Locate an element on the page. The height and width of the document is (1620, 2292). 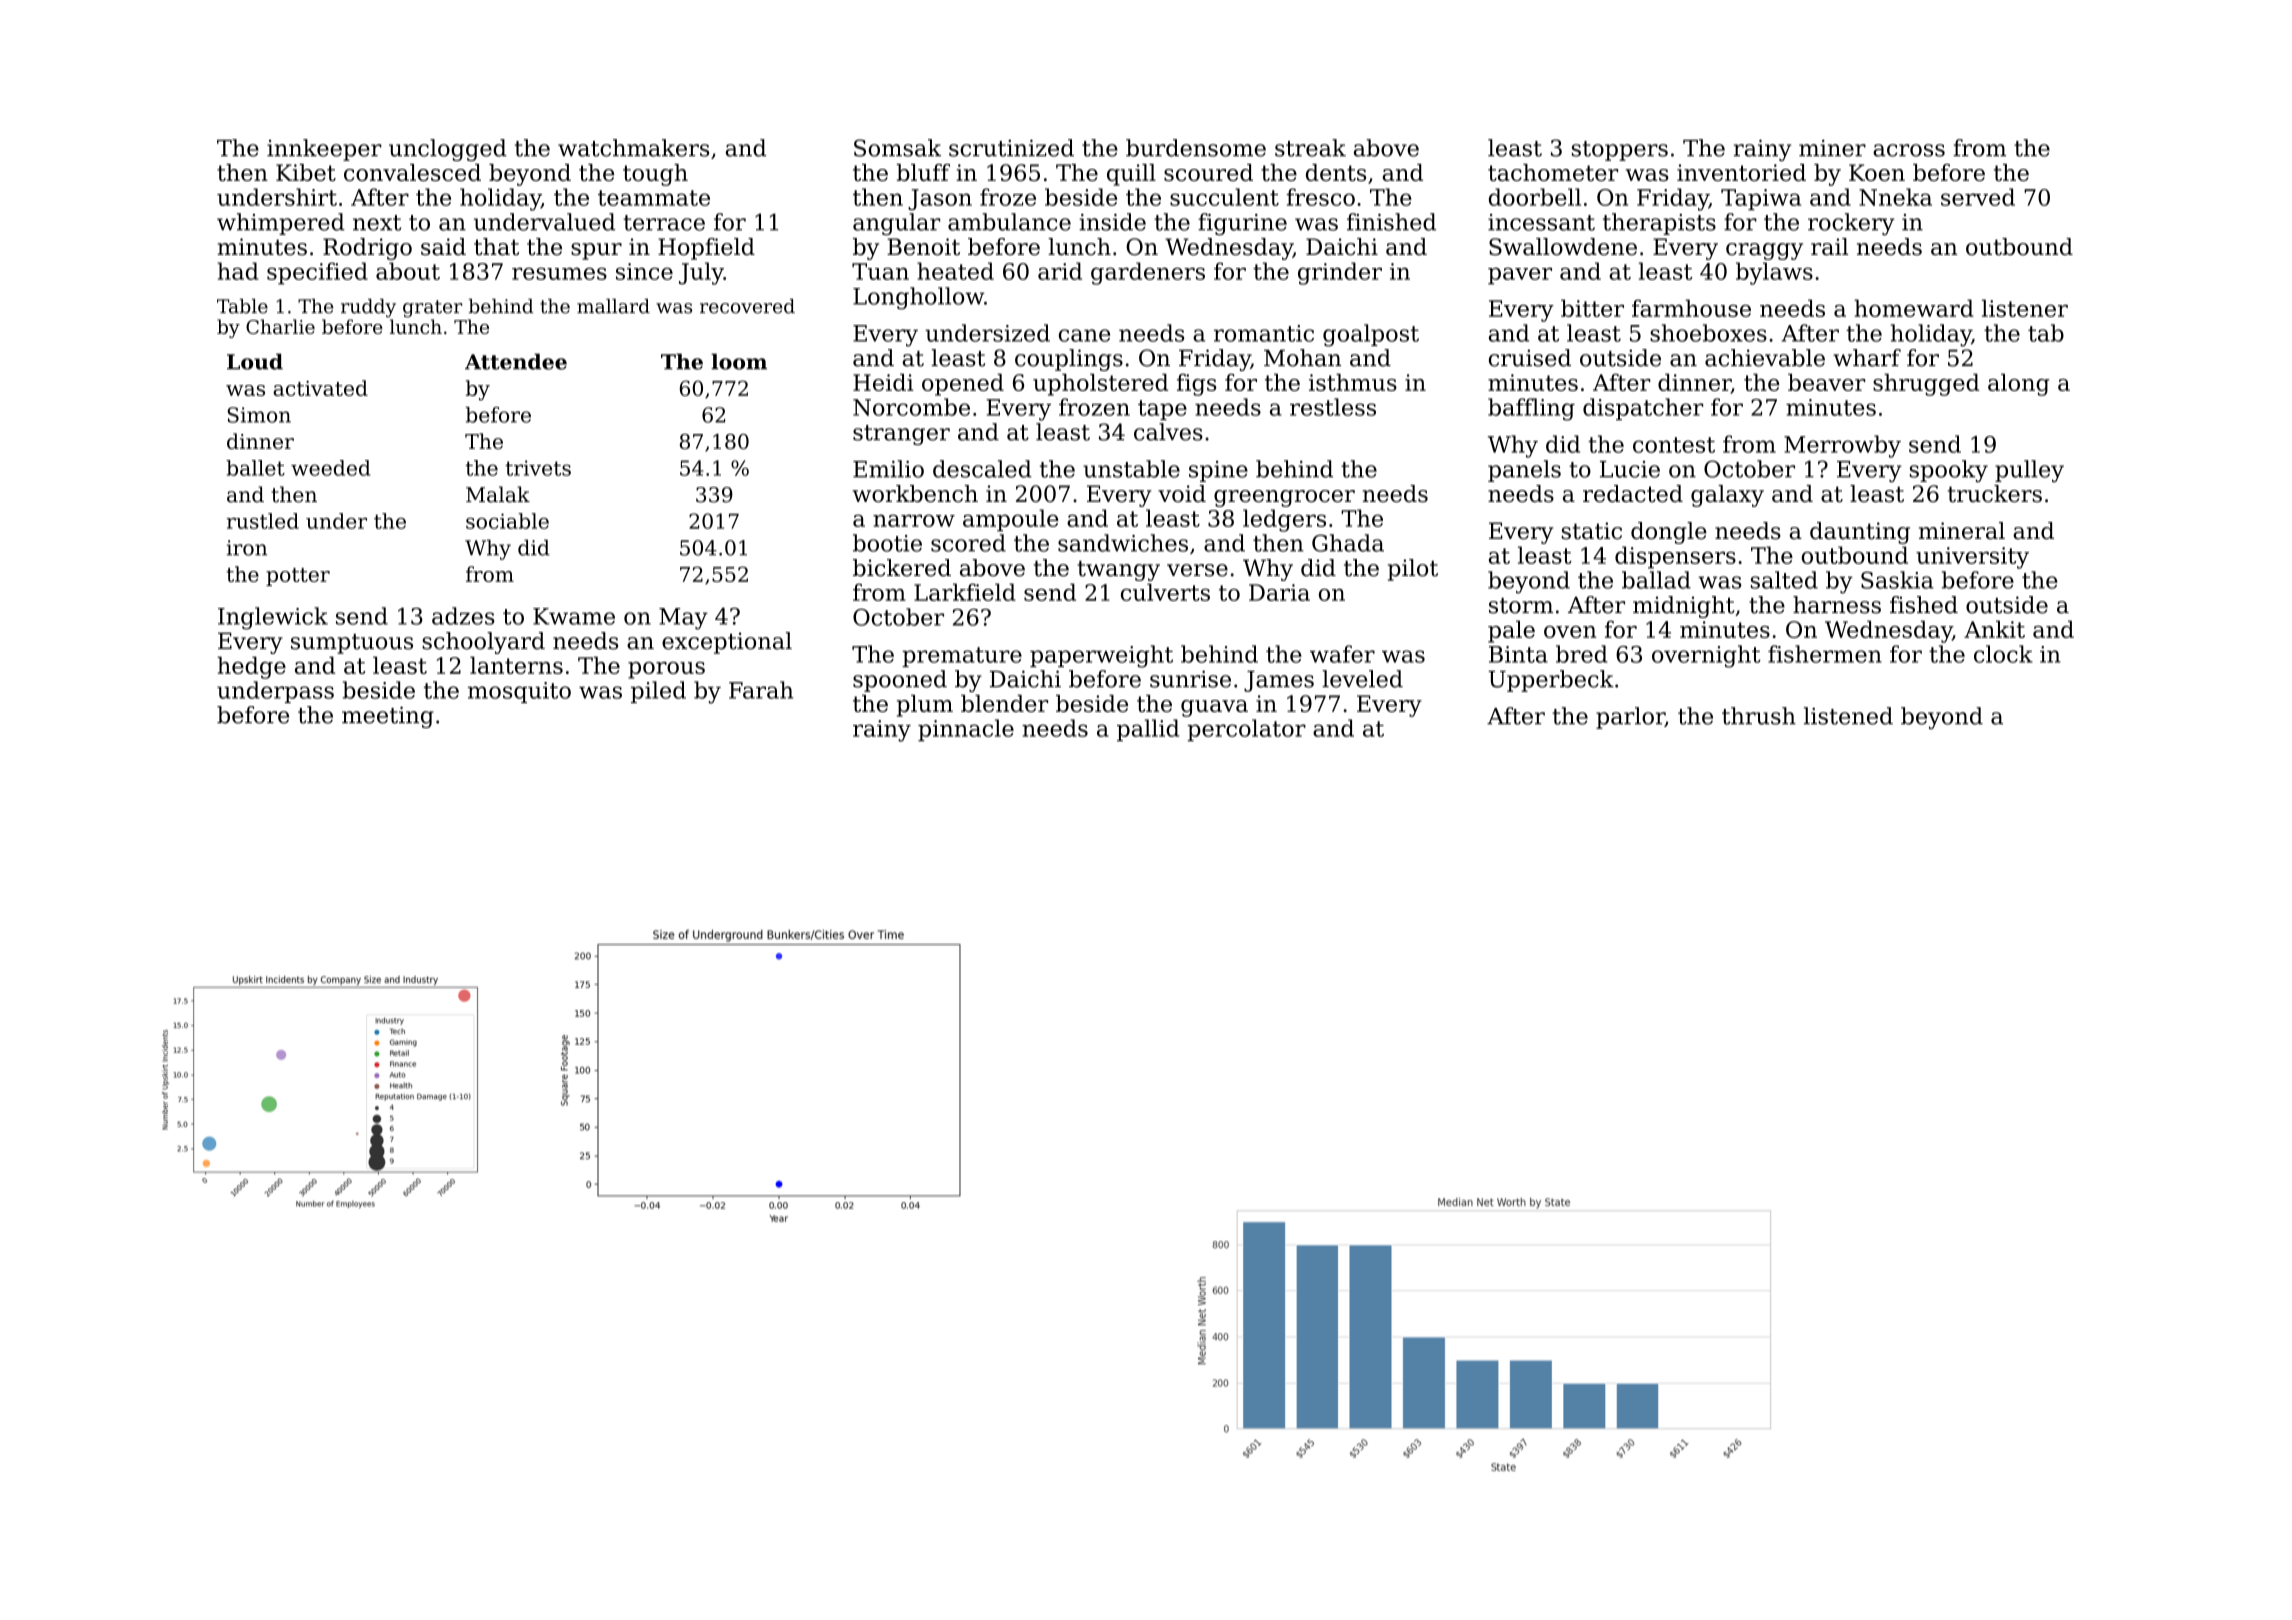
hedge is located at coordinates (251, 667).
